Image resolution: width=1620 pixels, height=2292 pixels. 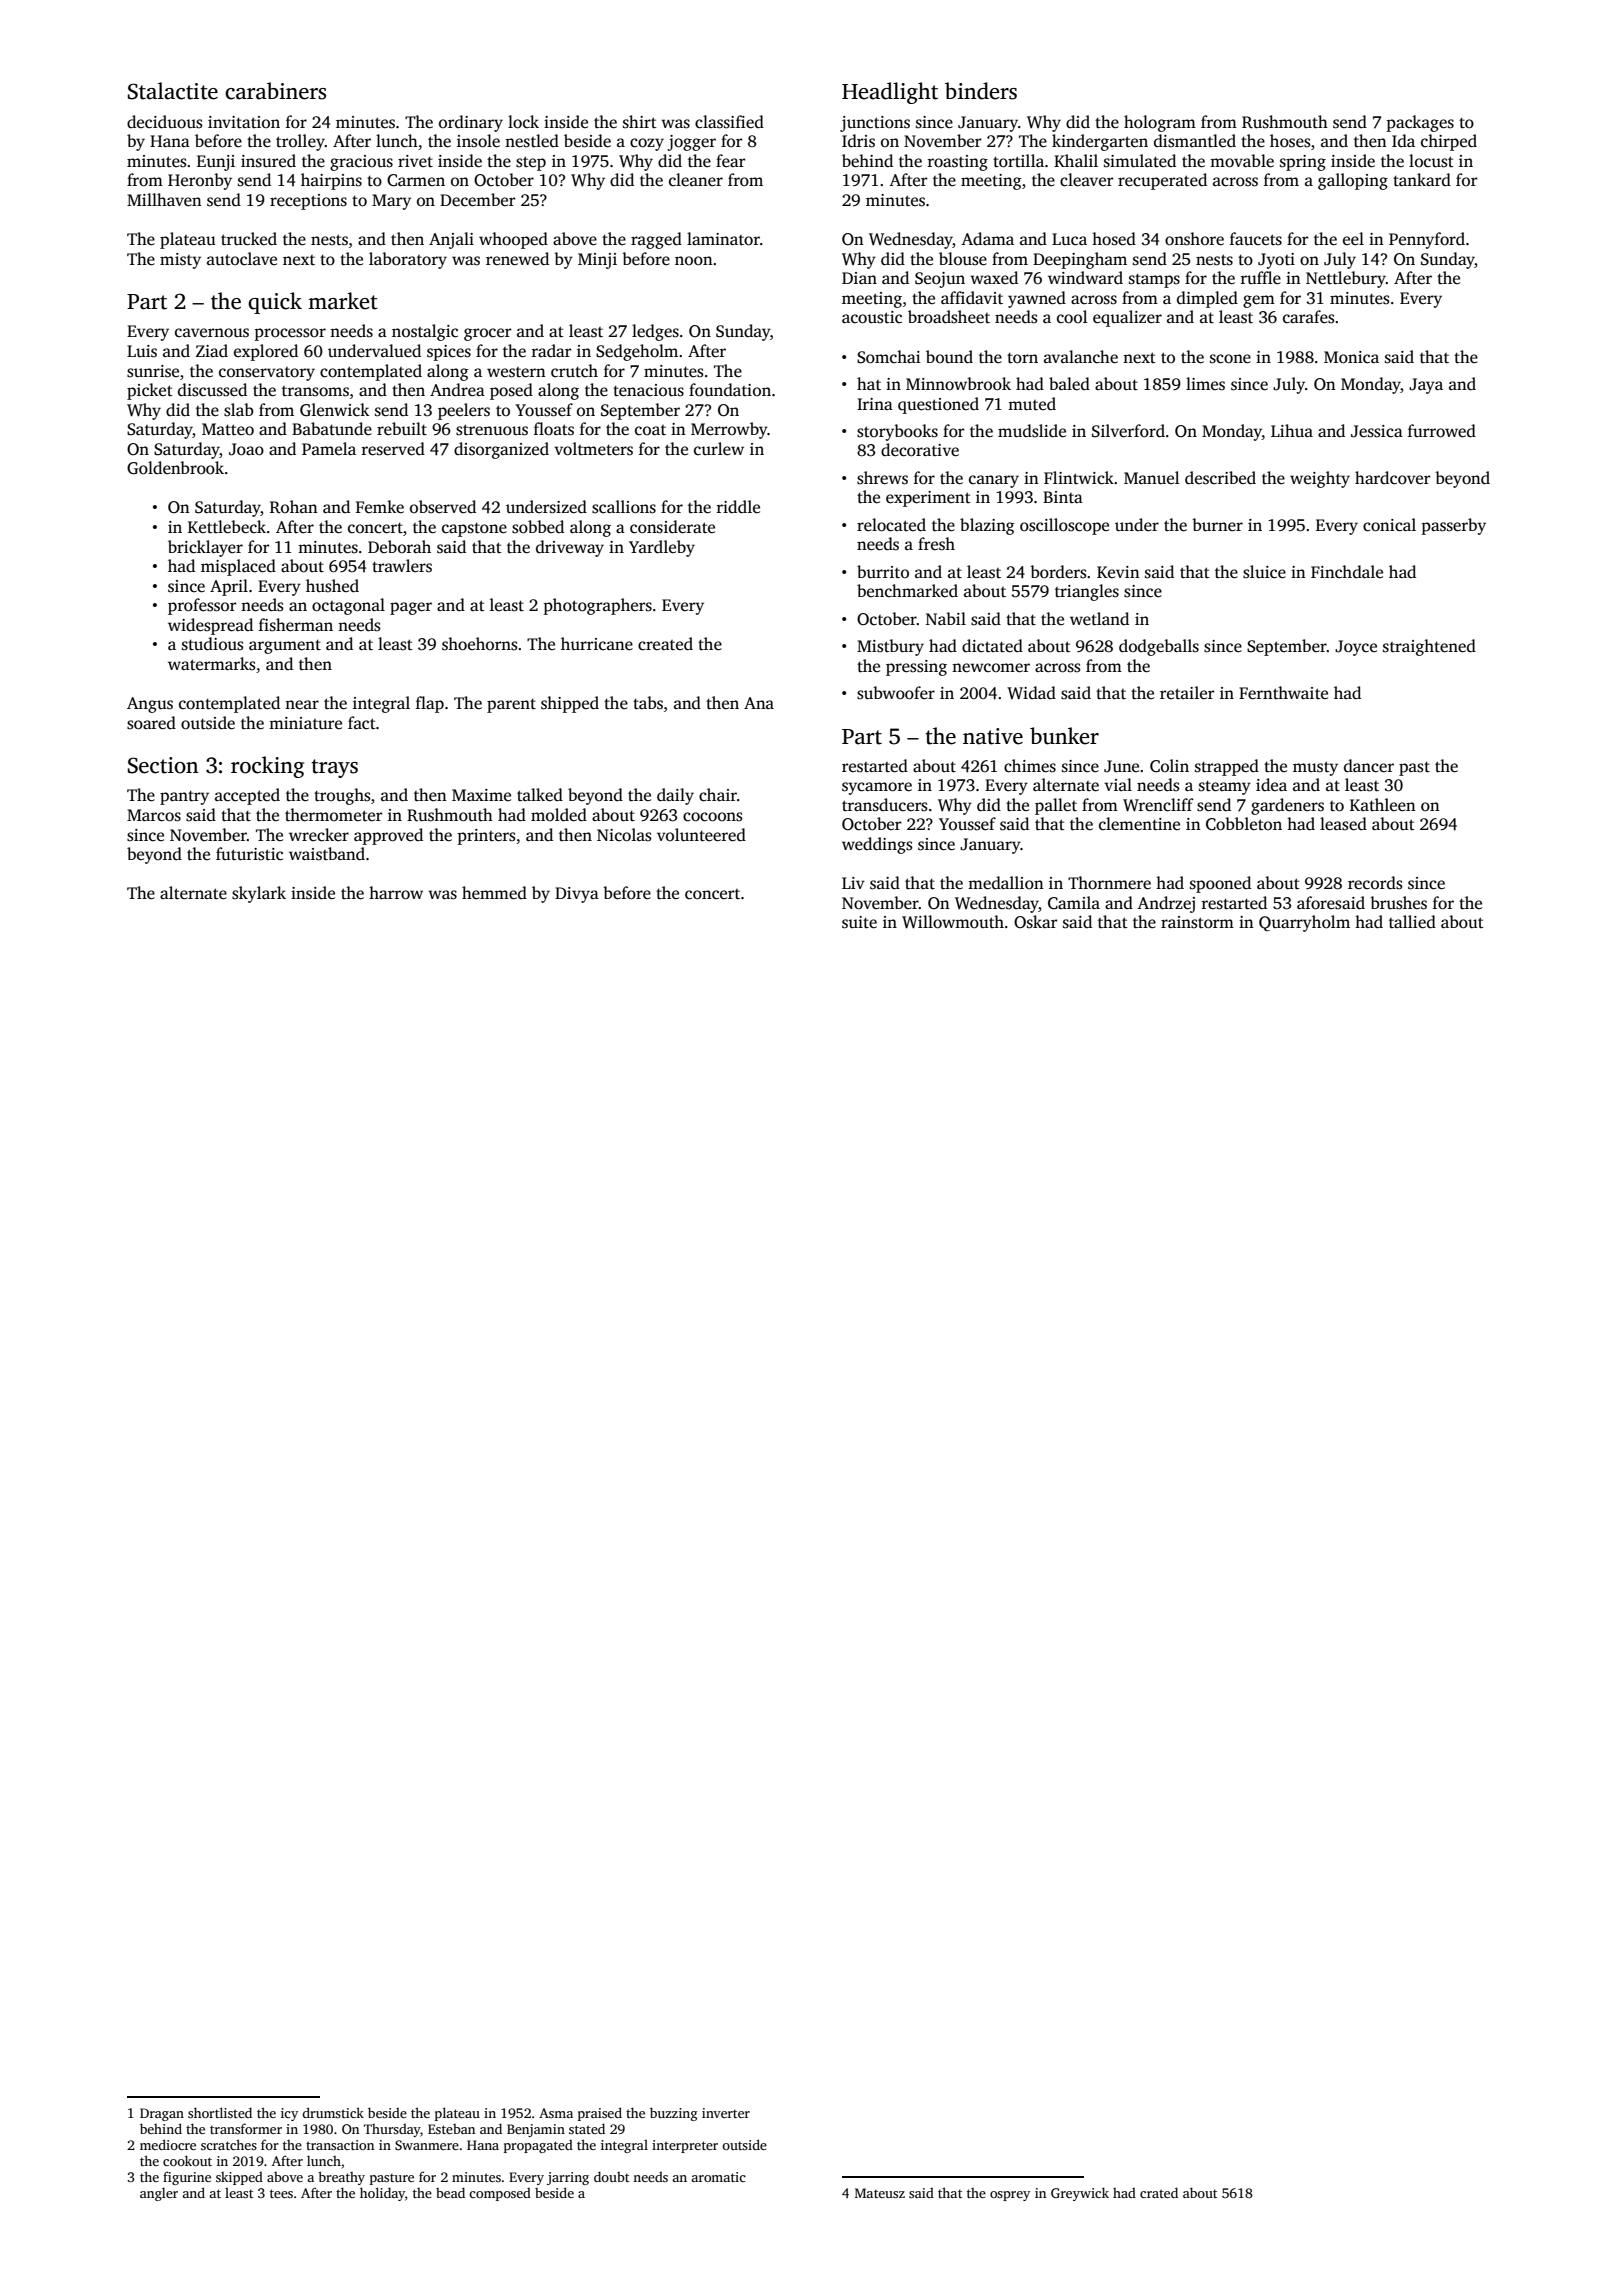 I want to click on roasting, so click(x=958, y=163).
